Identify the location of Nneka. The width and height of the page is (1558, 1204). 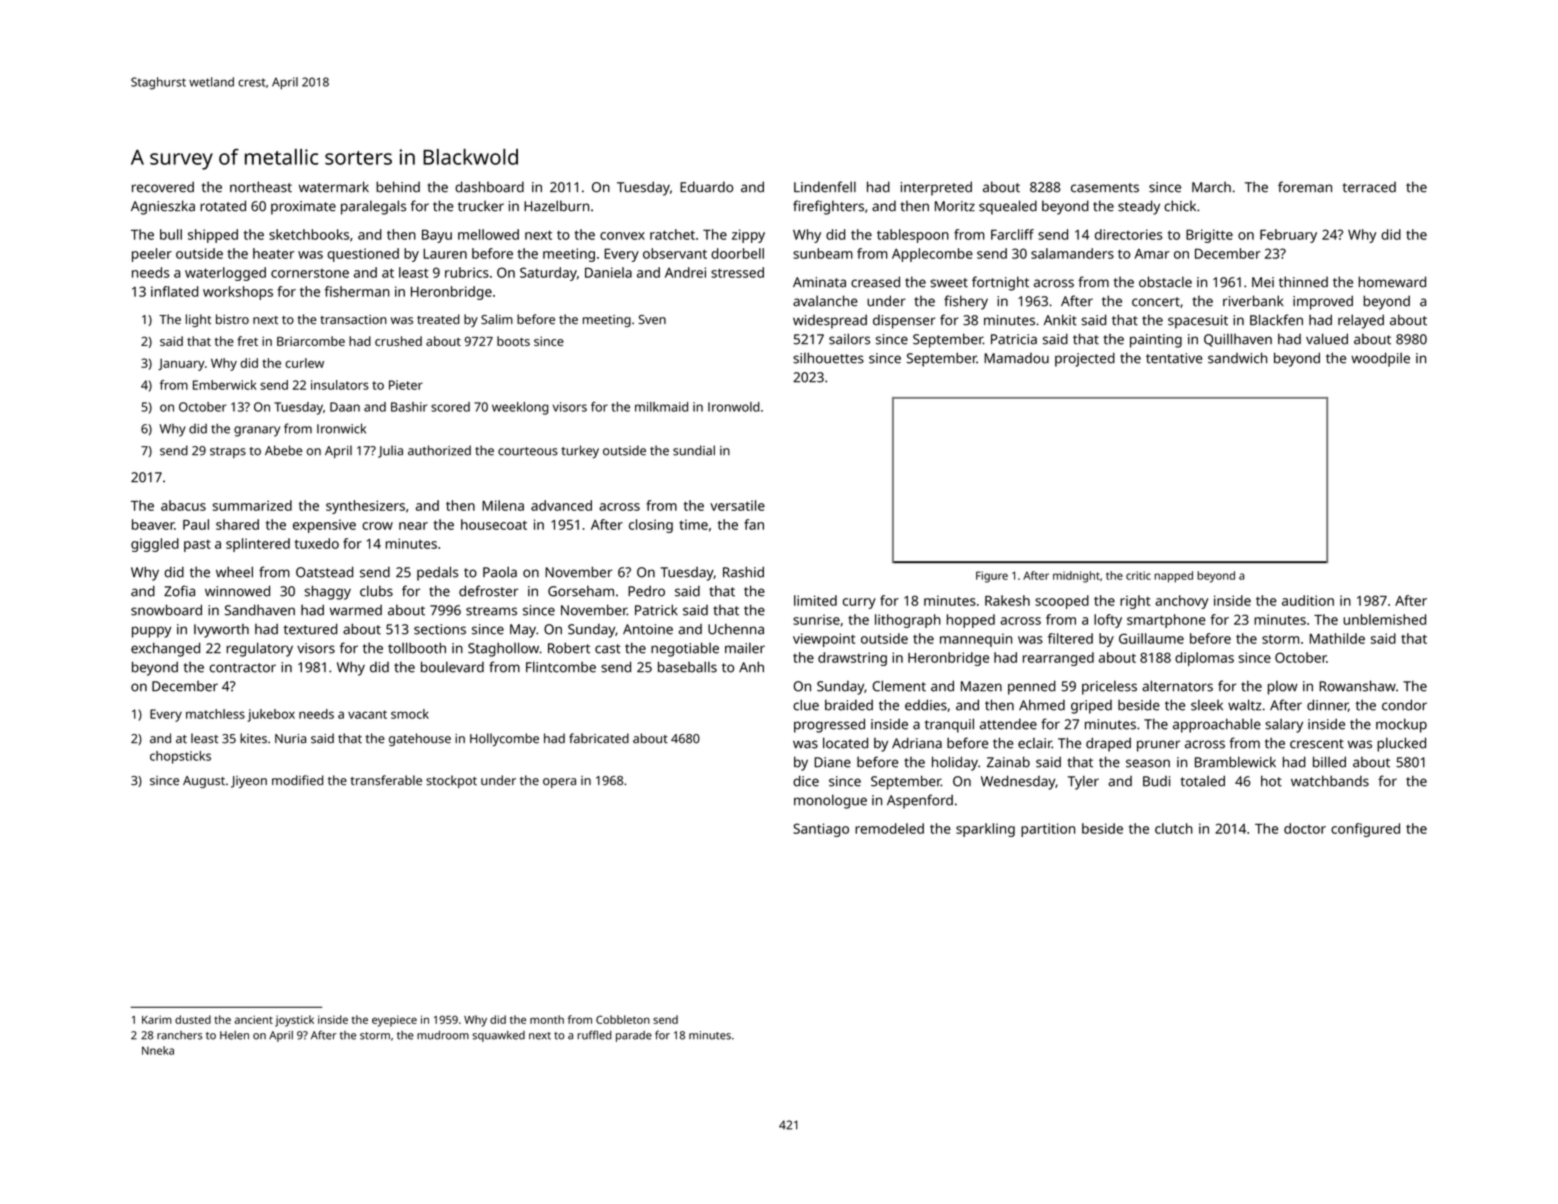
(158, 1050).
